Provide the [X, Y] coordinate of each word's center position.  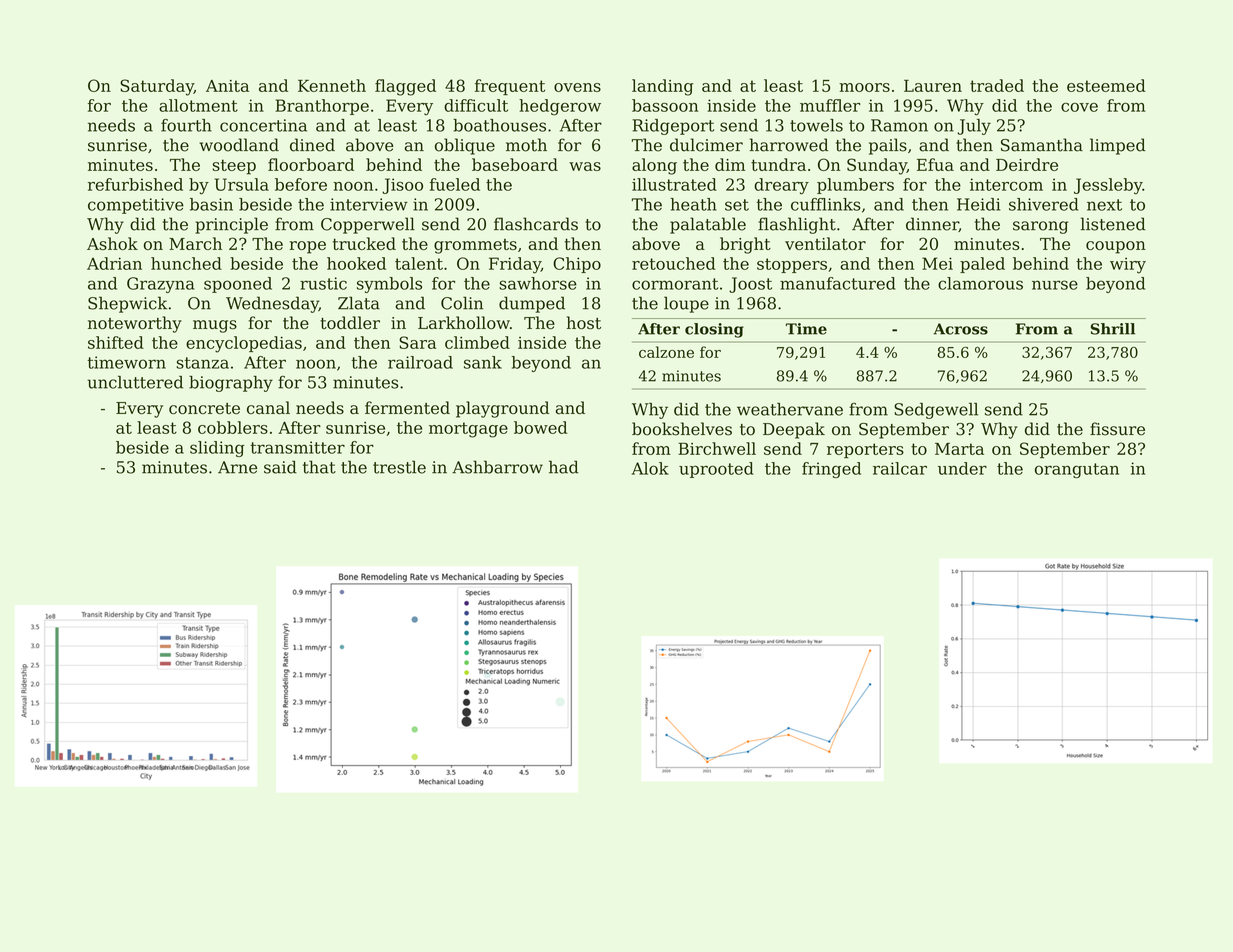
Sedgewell [936, 411]
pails [888, 146]
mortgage [468, 430]
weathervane [790, 409]
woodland [239, 145]
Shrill [1113, 329]
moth [526, 145]
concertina [263, 125]
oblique [465, 146]
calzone [666, 352]
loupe [686, 304]
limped [1118, 146]
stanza [202, 363]
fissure [1117, 429]
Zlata [359, 303]
